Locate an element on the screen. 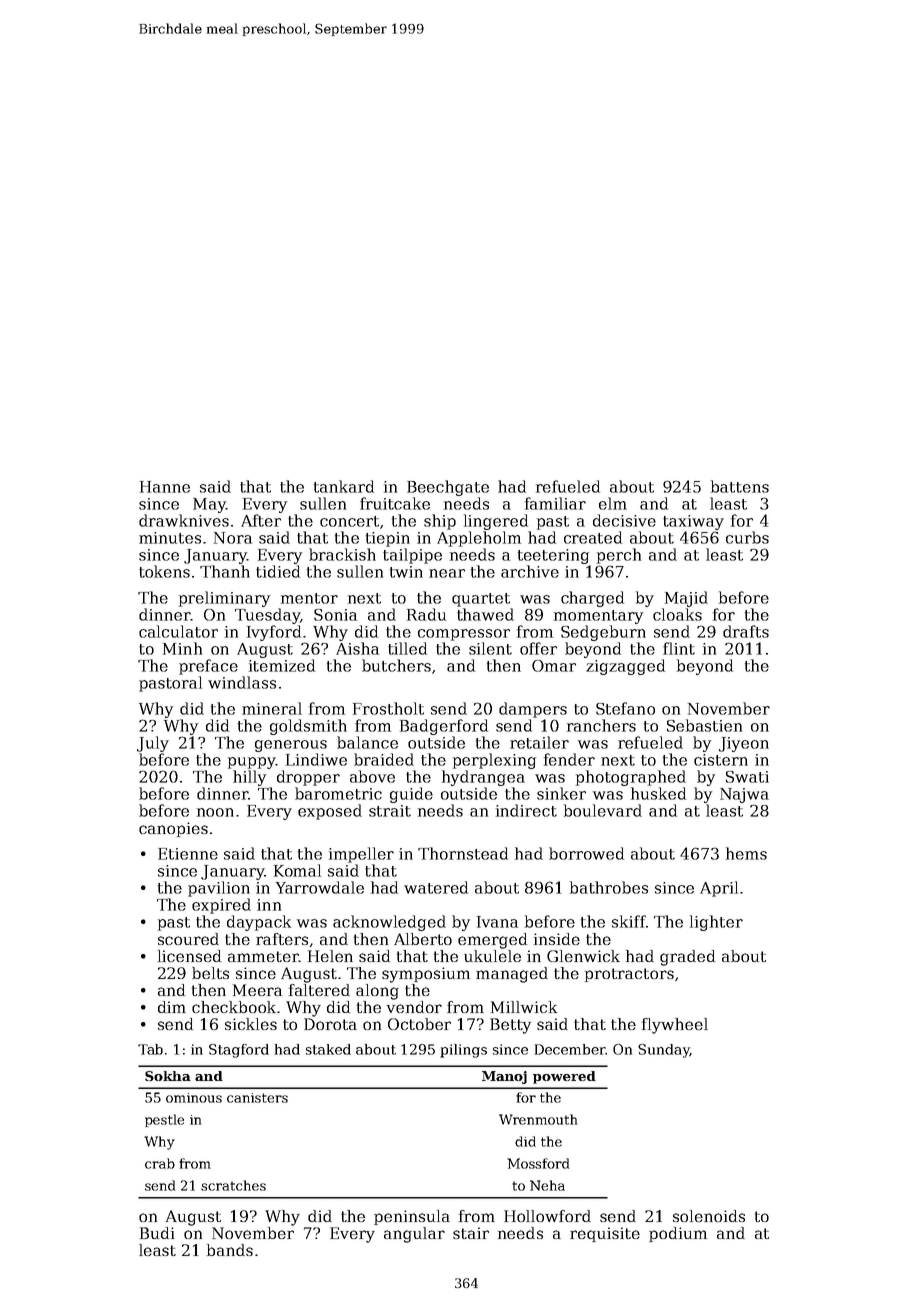  Minh is located at coordinates (182, 648).
